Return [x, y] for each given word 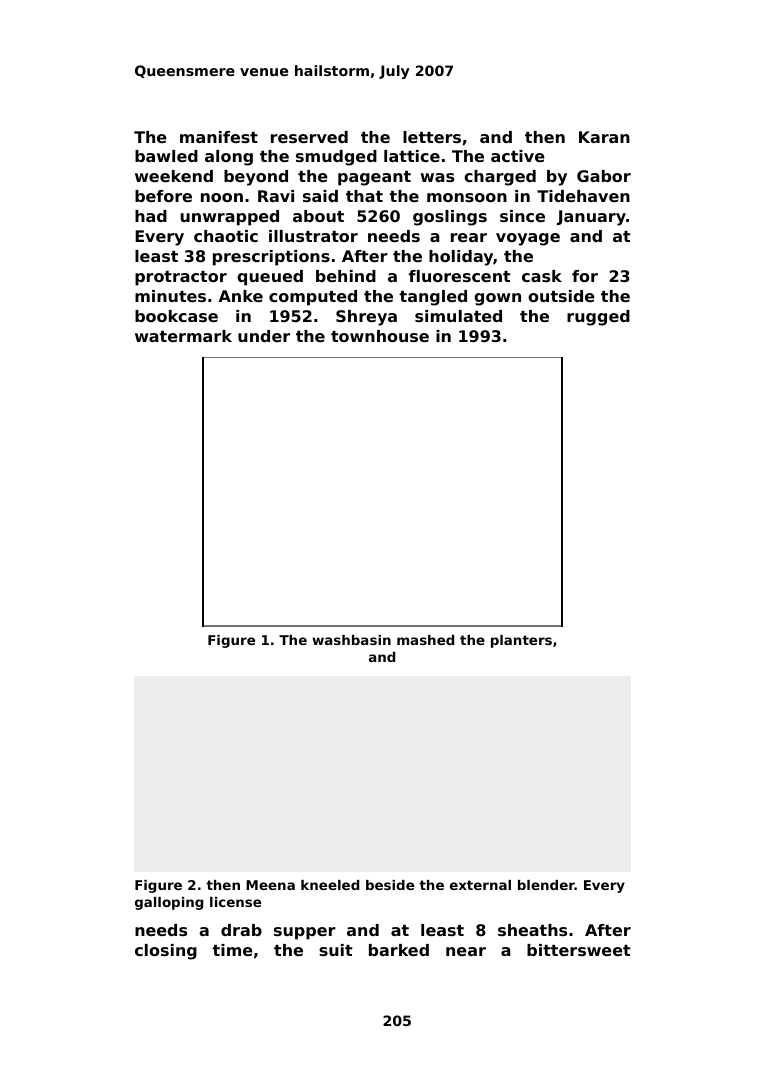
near [466, 951]
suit [336, 950]
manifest [219, 137]
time [232, 950]
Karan [604, 137]
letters [432, 137]
